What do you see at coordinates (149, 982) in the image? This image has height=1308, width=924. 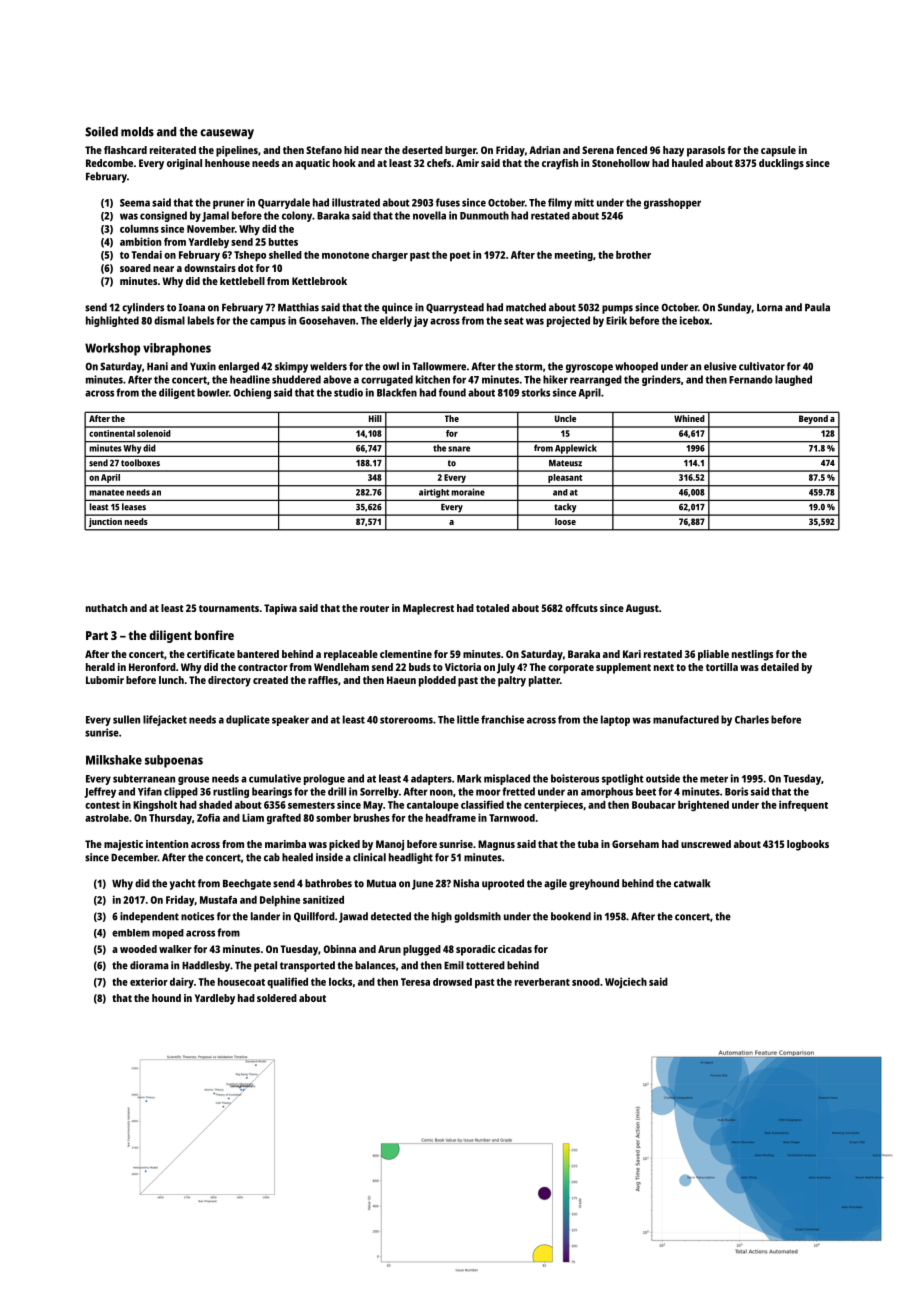 I see `exterior` at bounding box center [149, 982].
